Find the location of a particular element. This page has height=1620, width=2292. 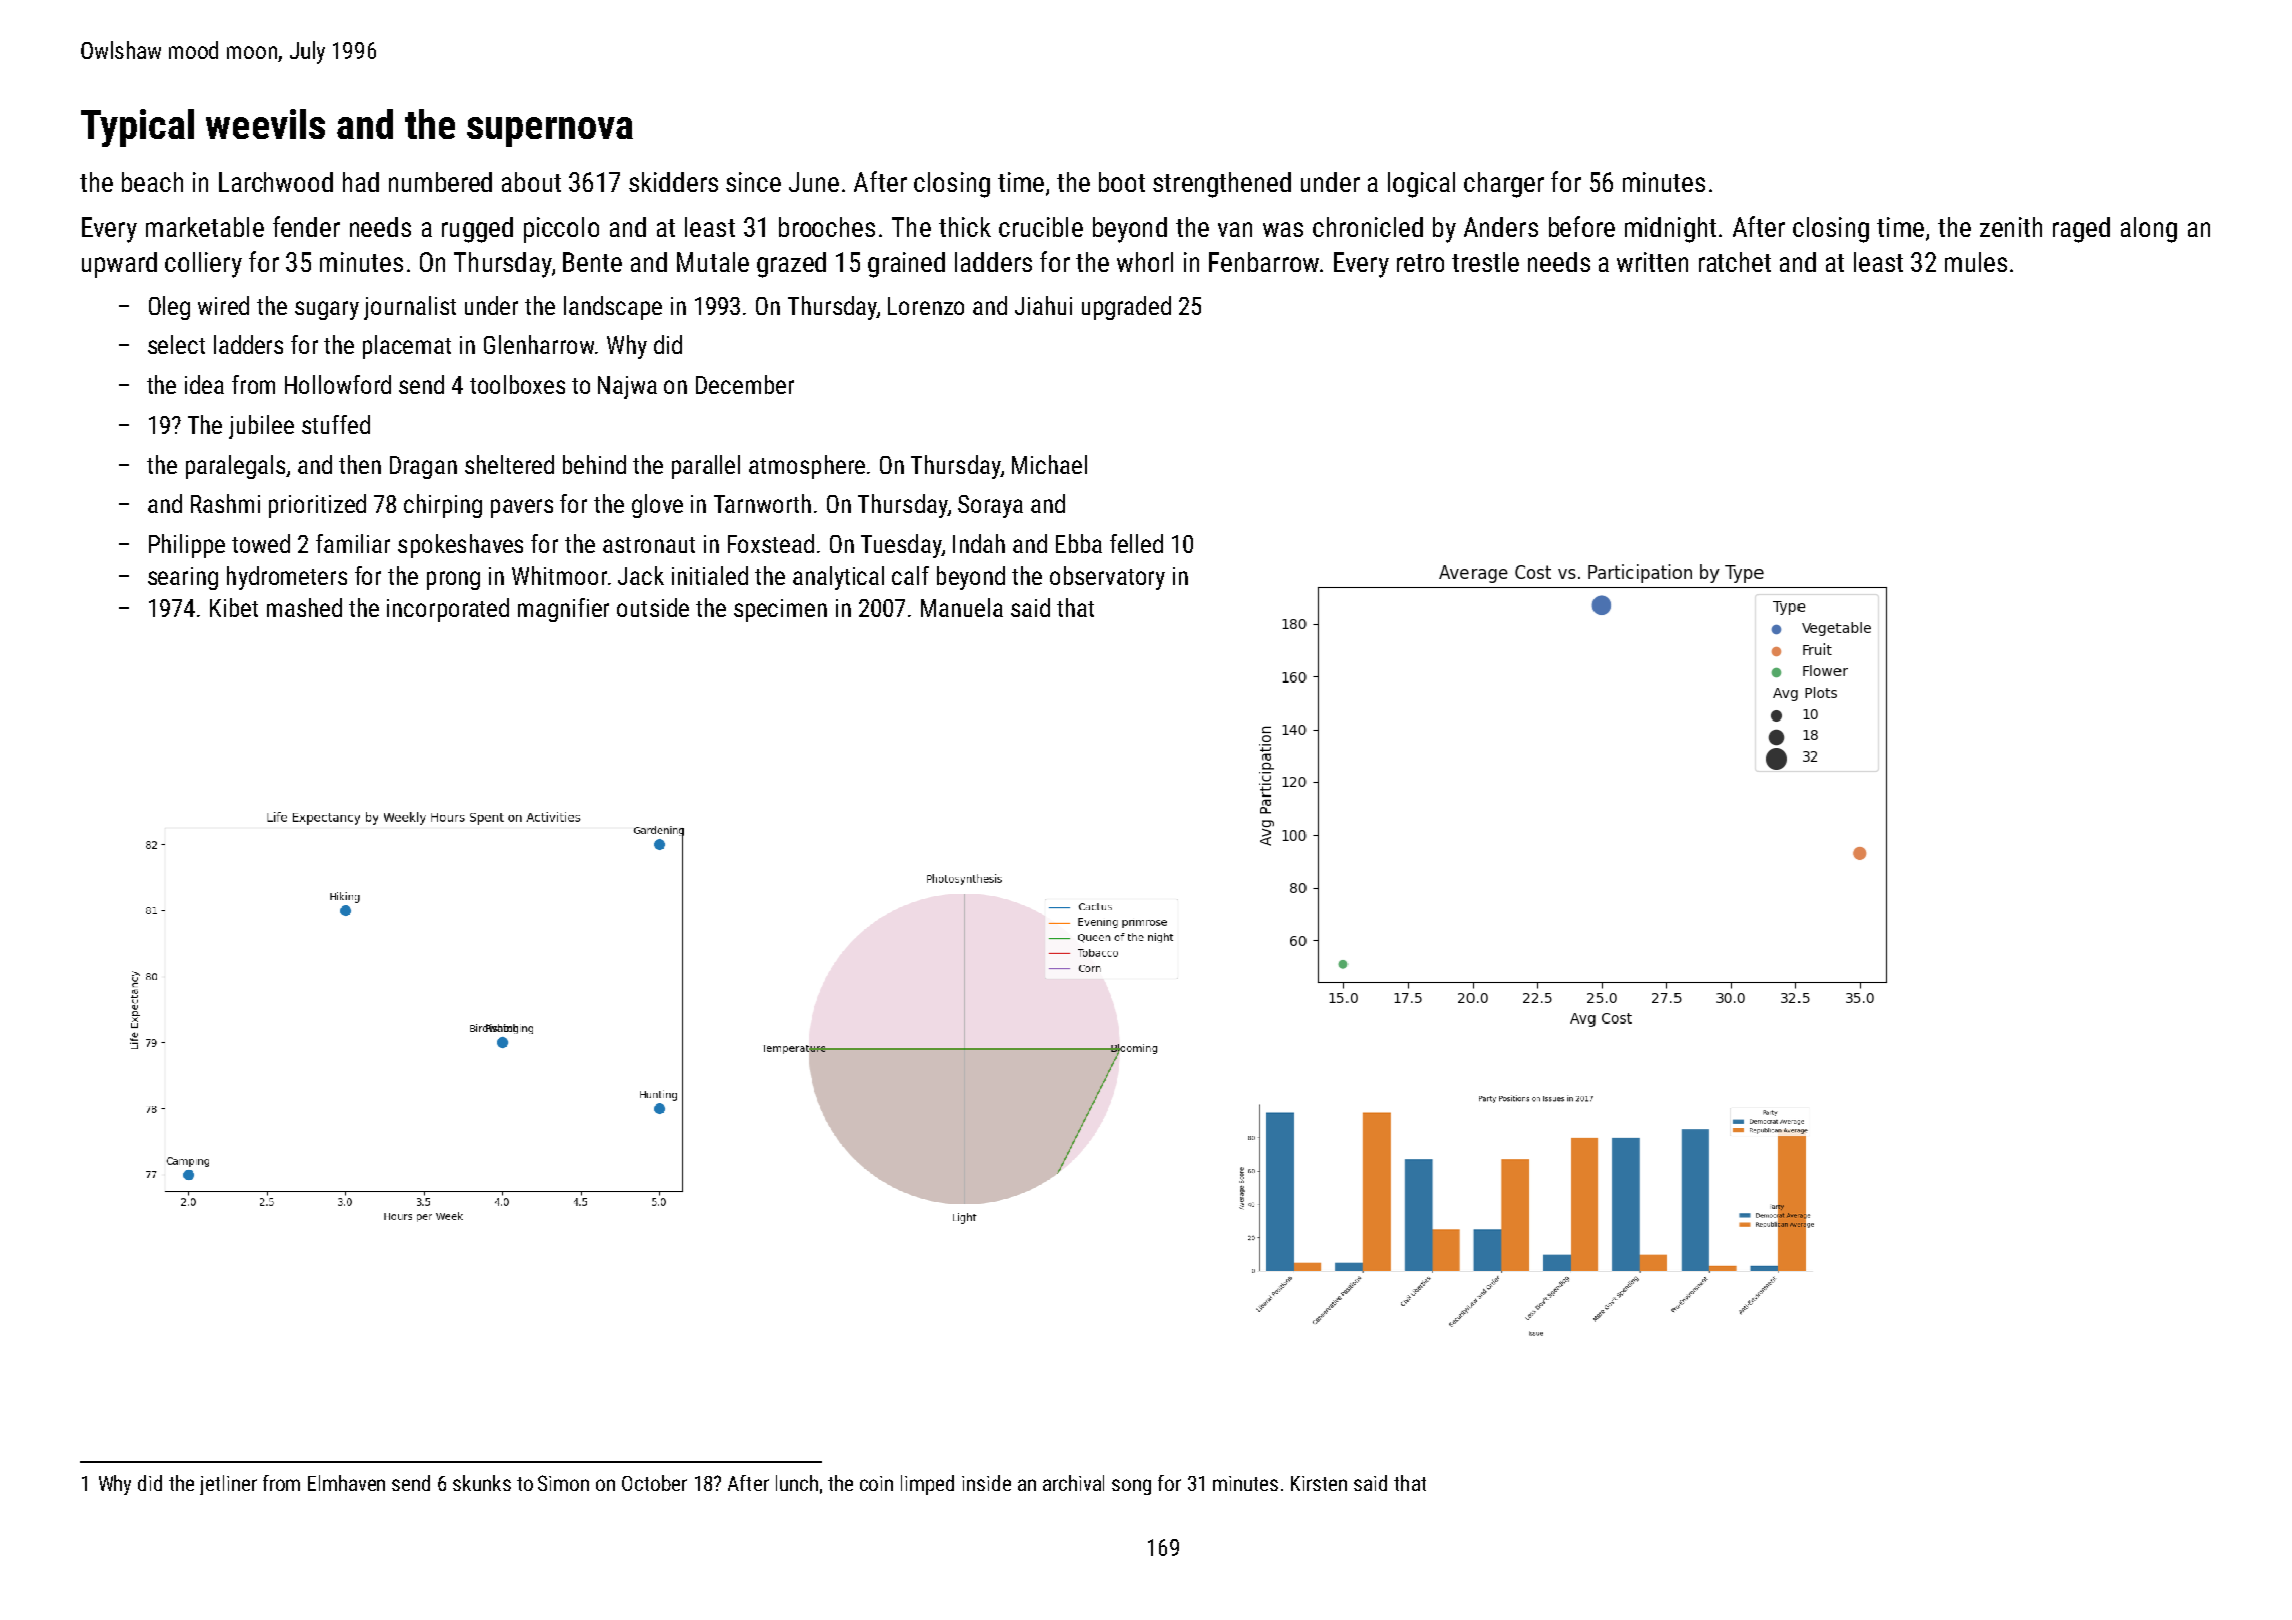

song is located at coordinates (1131, 1487).
